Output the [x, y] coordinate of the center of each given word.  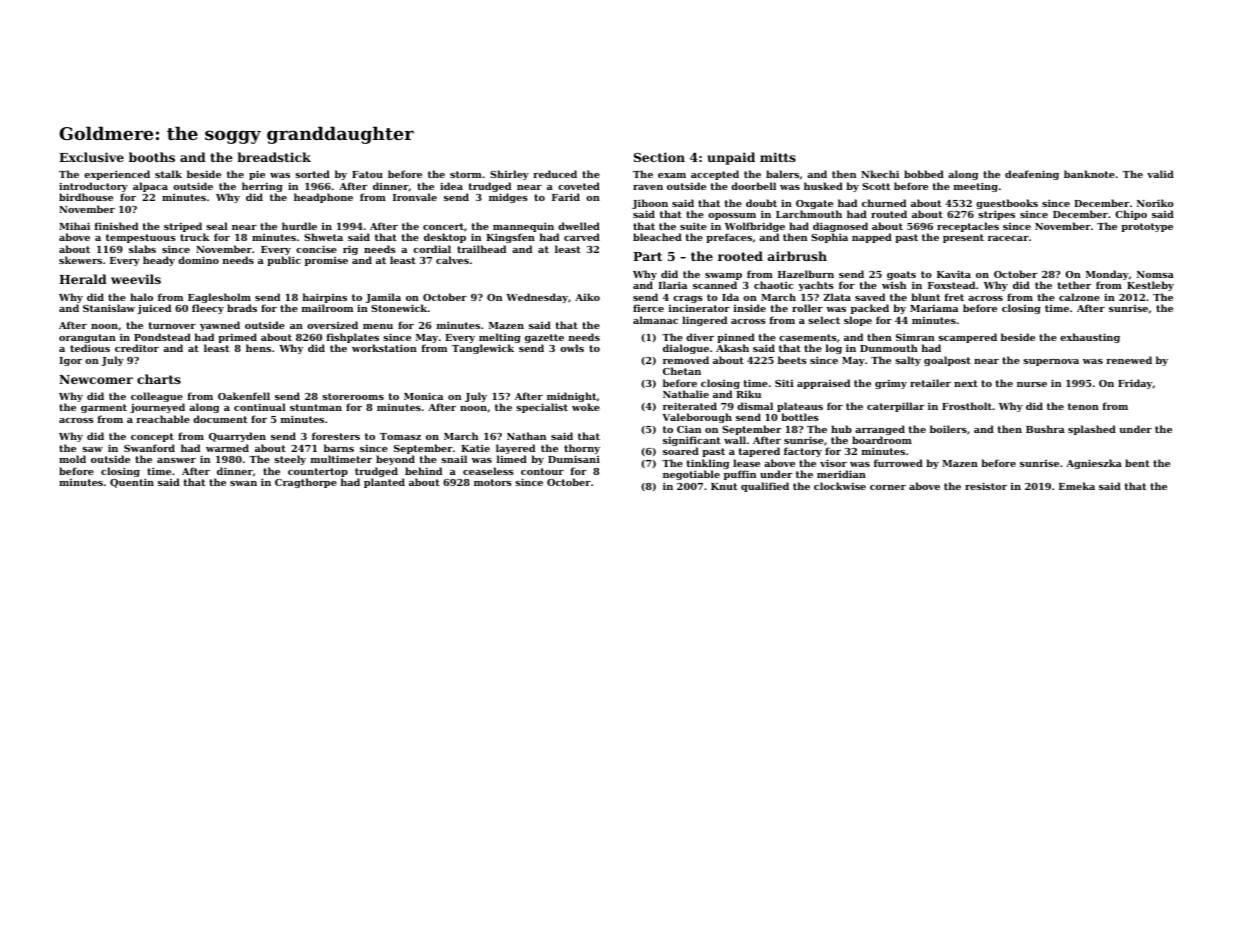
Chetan [682, 371]
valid [1160, 174]
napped [872, 238]
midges [508, 198]
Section [659, 157]
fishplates [353, 338]
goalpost [947, 361]
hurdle [299, 226]
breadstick [274, 157]
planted [384, 483]
